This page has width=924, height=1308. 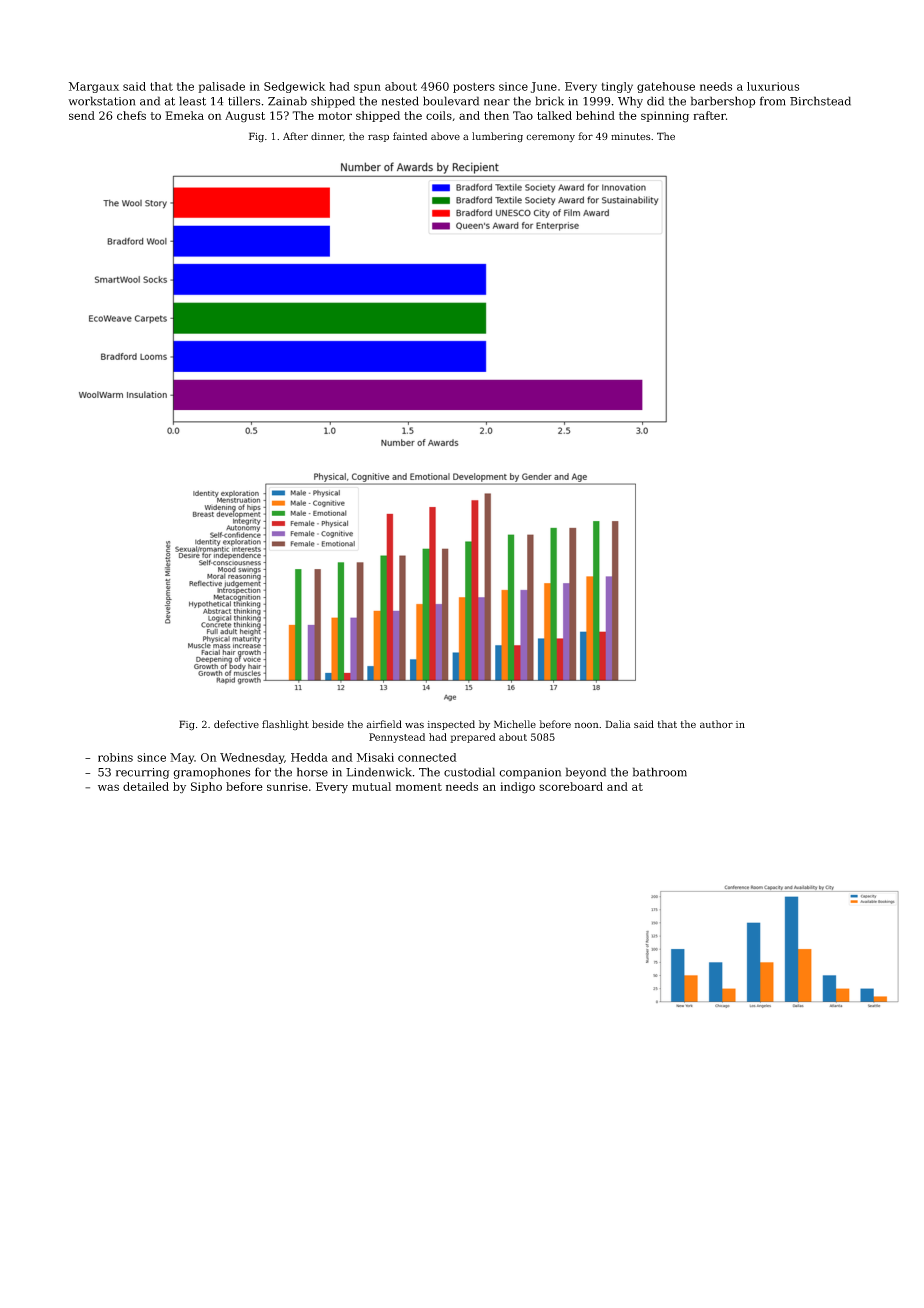 I want to click on rasp, so click(x=378, y=138).
